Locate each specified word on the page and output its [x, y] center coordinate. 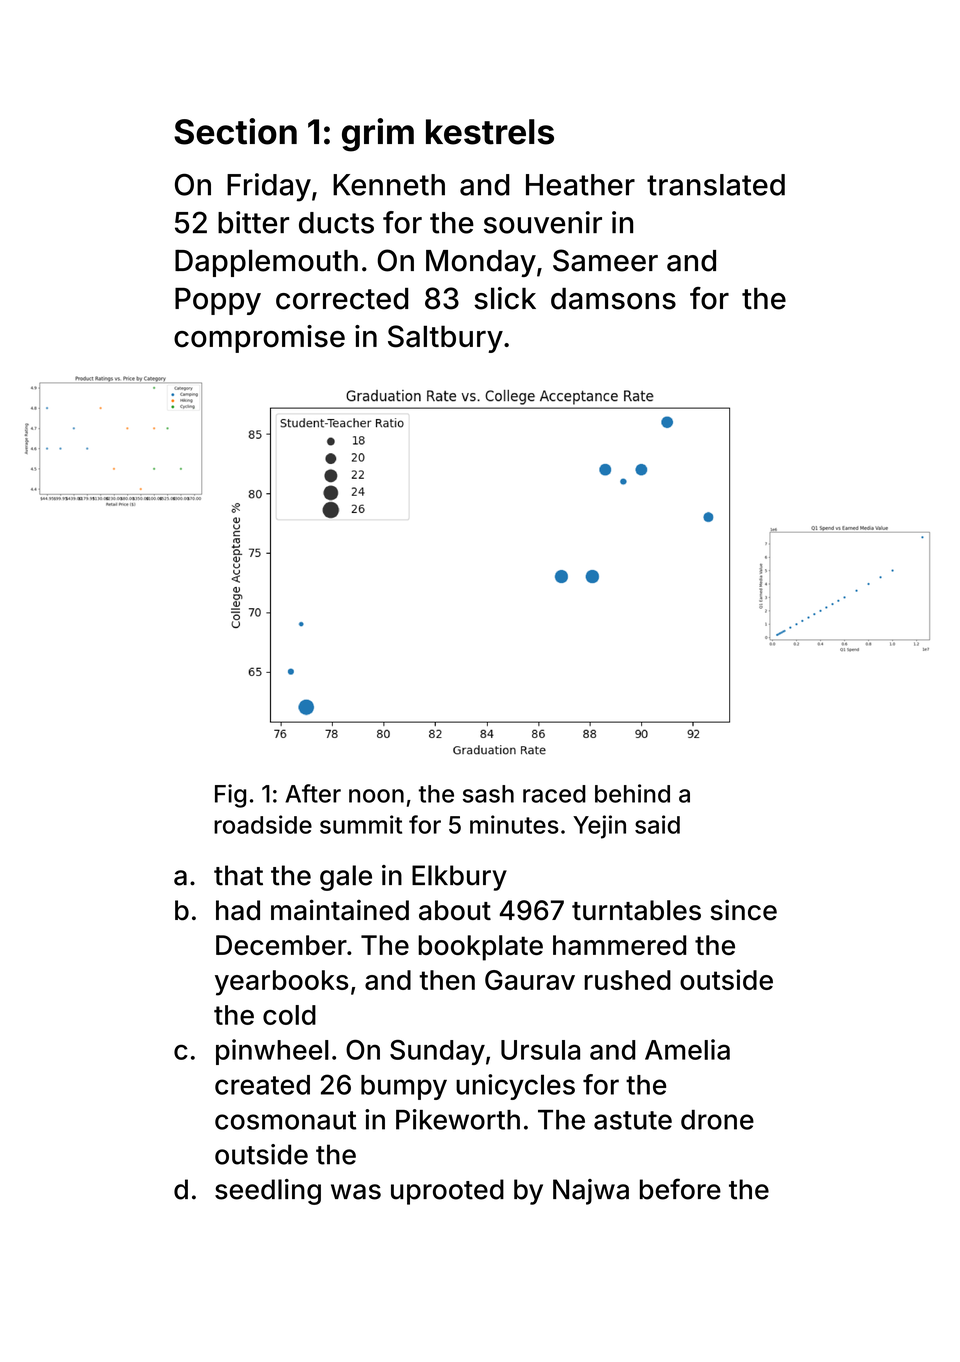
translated [716, 185]
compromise [259, 339]
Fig [230, 796]
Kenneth [389, 185]
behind [632, 793]
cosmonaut [285, 1120]
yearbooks [281, 983]
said [657, 824]
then [447, 980]
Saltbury [445, 339]
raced [554, 794]
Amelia [687, 1049]
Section [235, 131]
